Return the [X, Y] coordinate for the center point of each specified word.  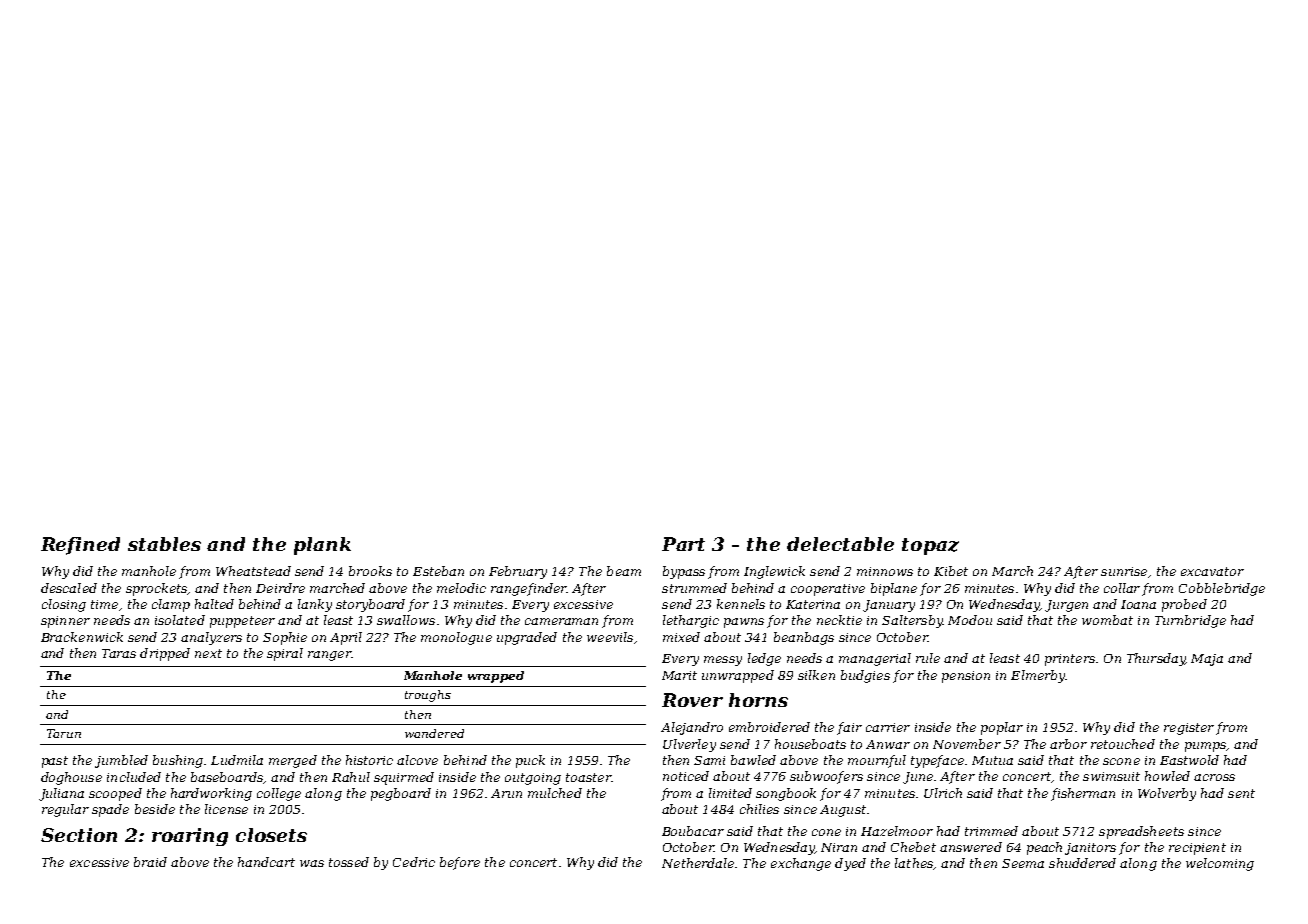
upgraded [527, 638]
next [208, 653]
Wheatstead [253, 571]
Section [79, 835]
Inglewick [774, 572]
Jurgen [1066, 606]
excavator [1212, 571]
